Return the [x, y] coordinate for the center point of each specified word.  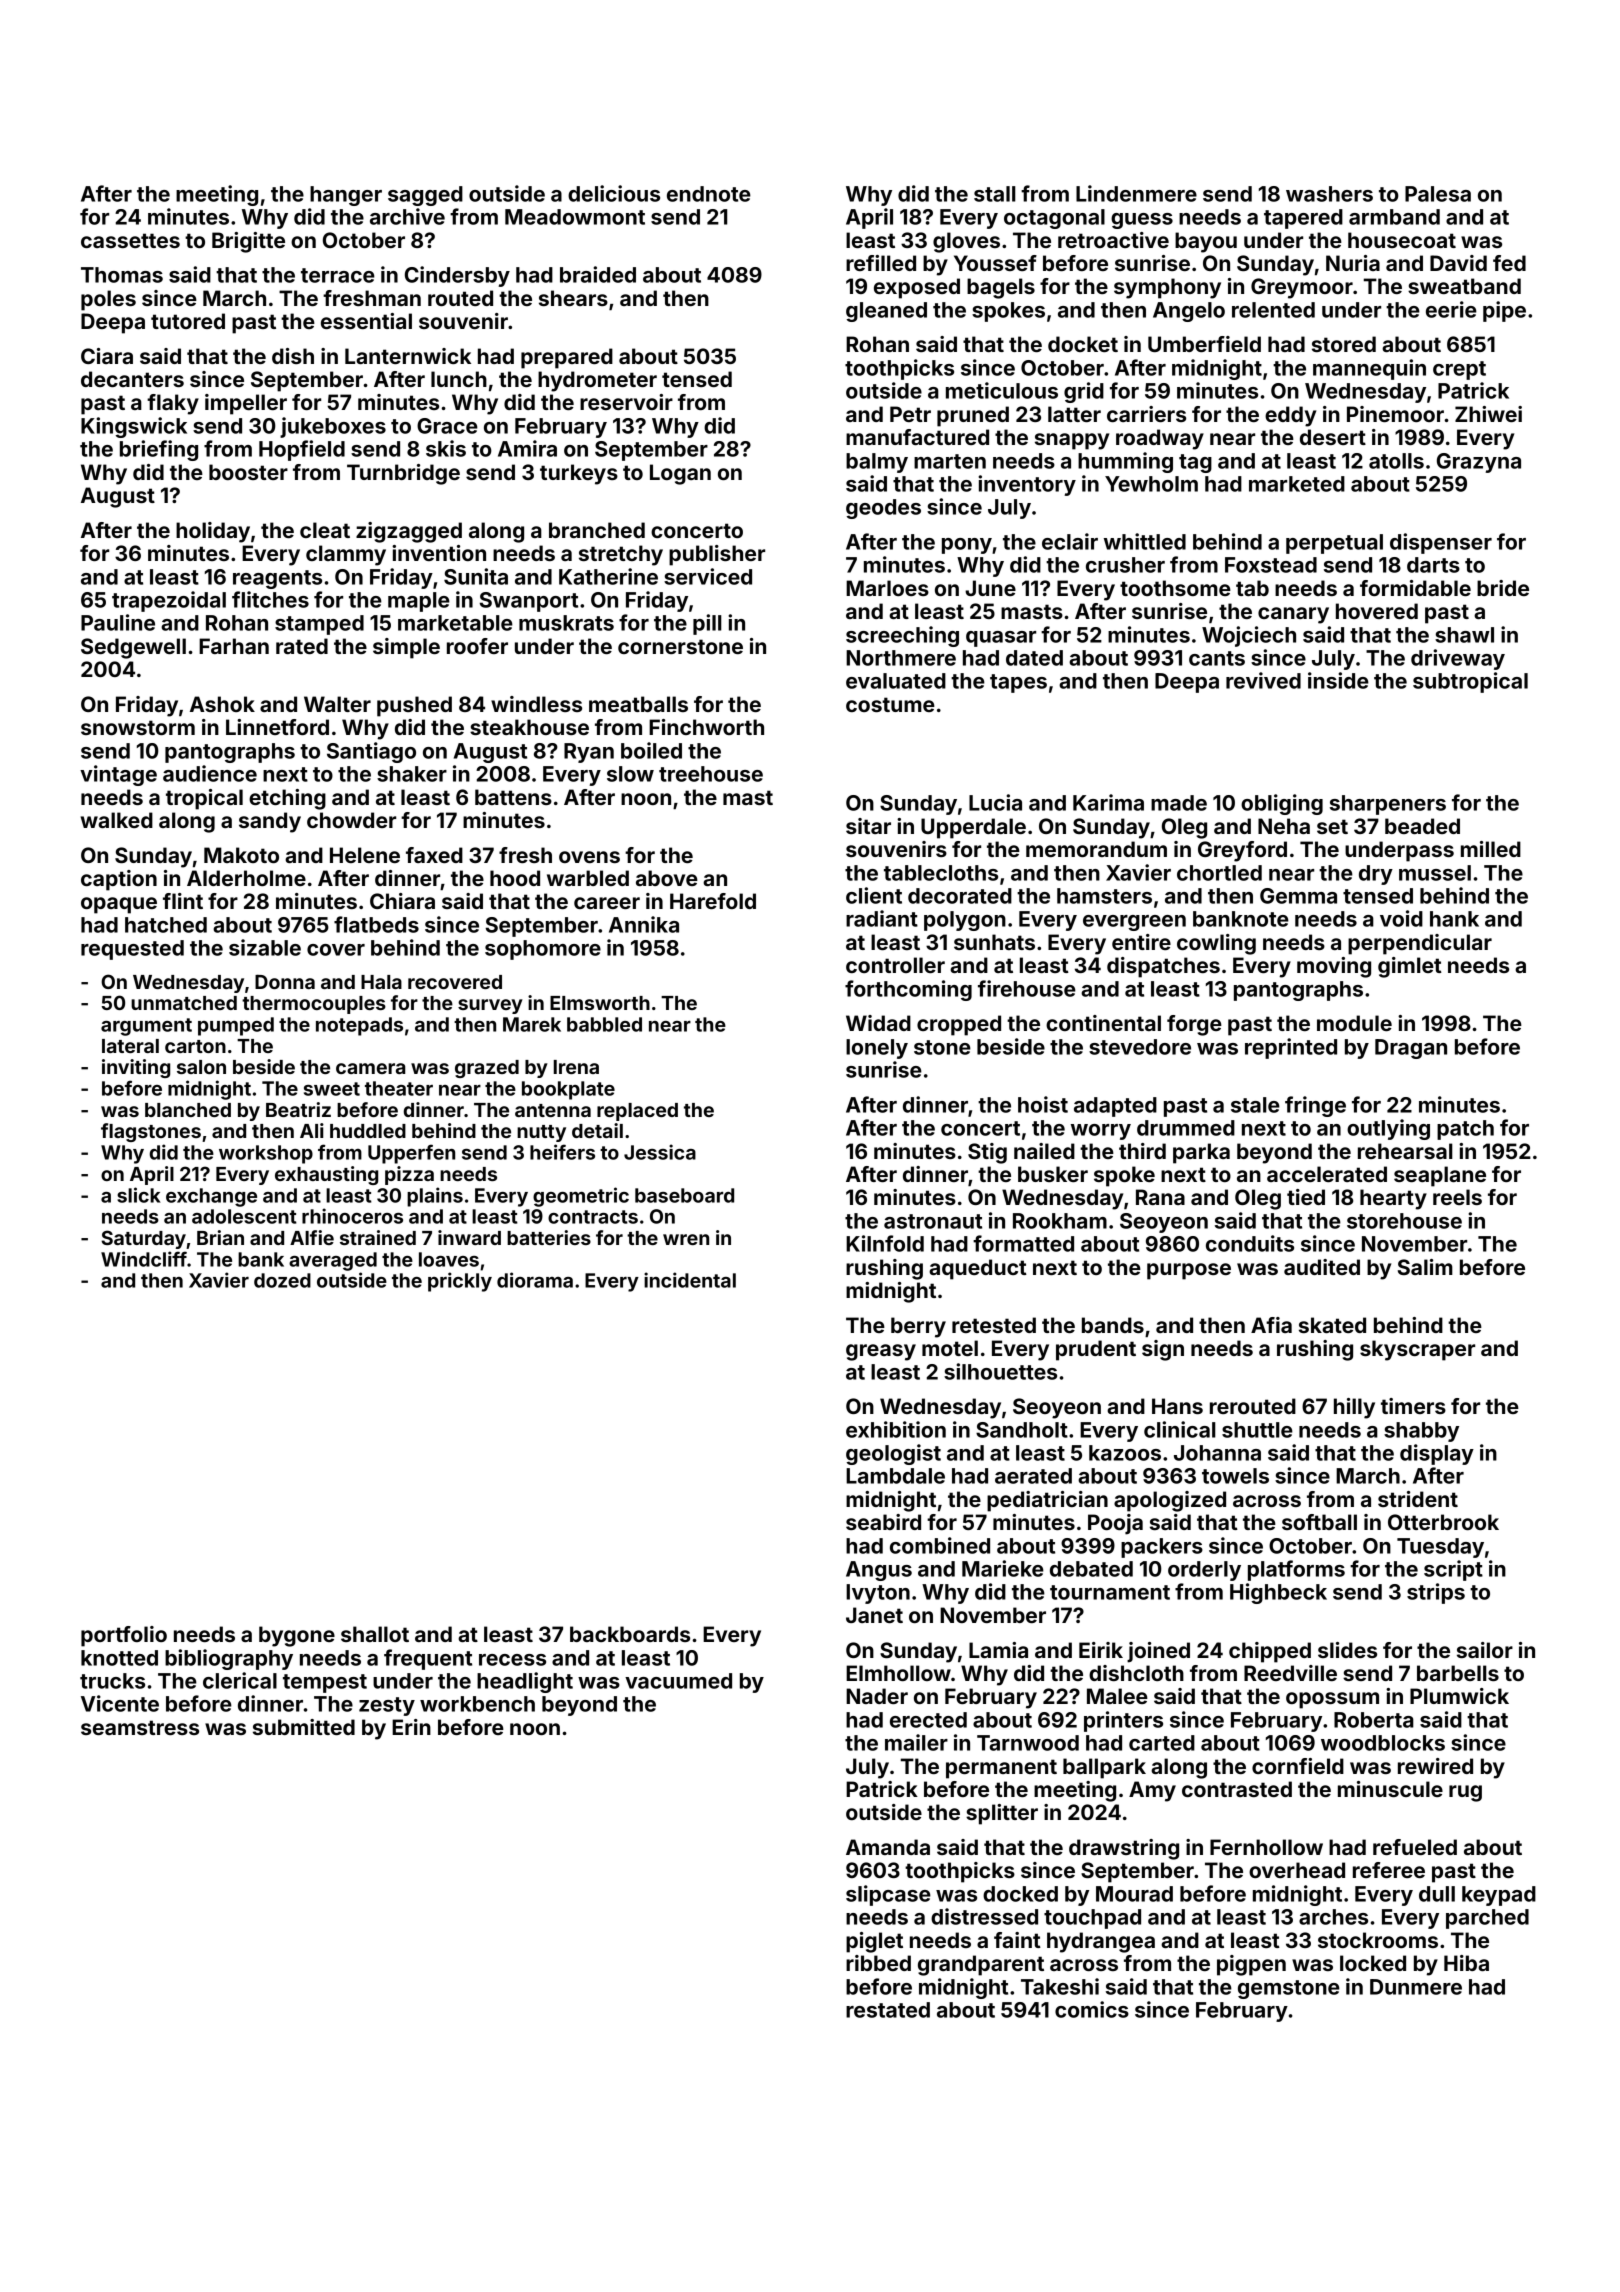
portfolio [124, 1636]
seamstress [140, 1727]
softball [1319, 1522]
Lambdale [895, 1476]
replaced [637, 1112]
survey [490, 1006]
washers [1329, 194]
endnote [709, 194]
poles [108, 300]
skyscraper [1417, 1350]
